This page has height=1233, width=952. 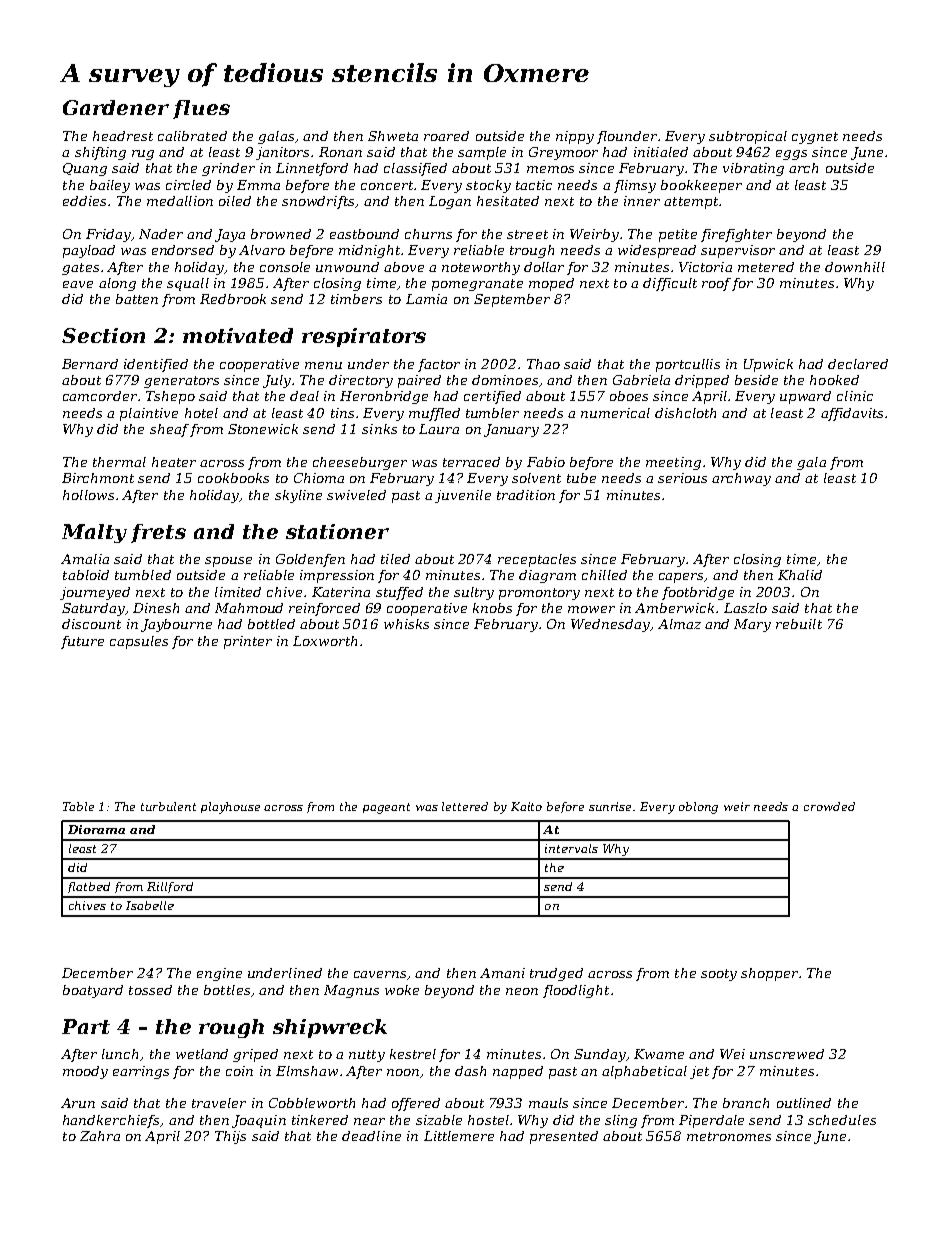 I want to click on downhill, so click(x=855, y=267).
